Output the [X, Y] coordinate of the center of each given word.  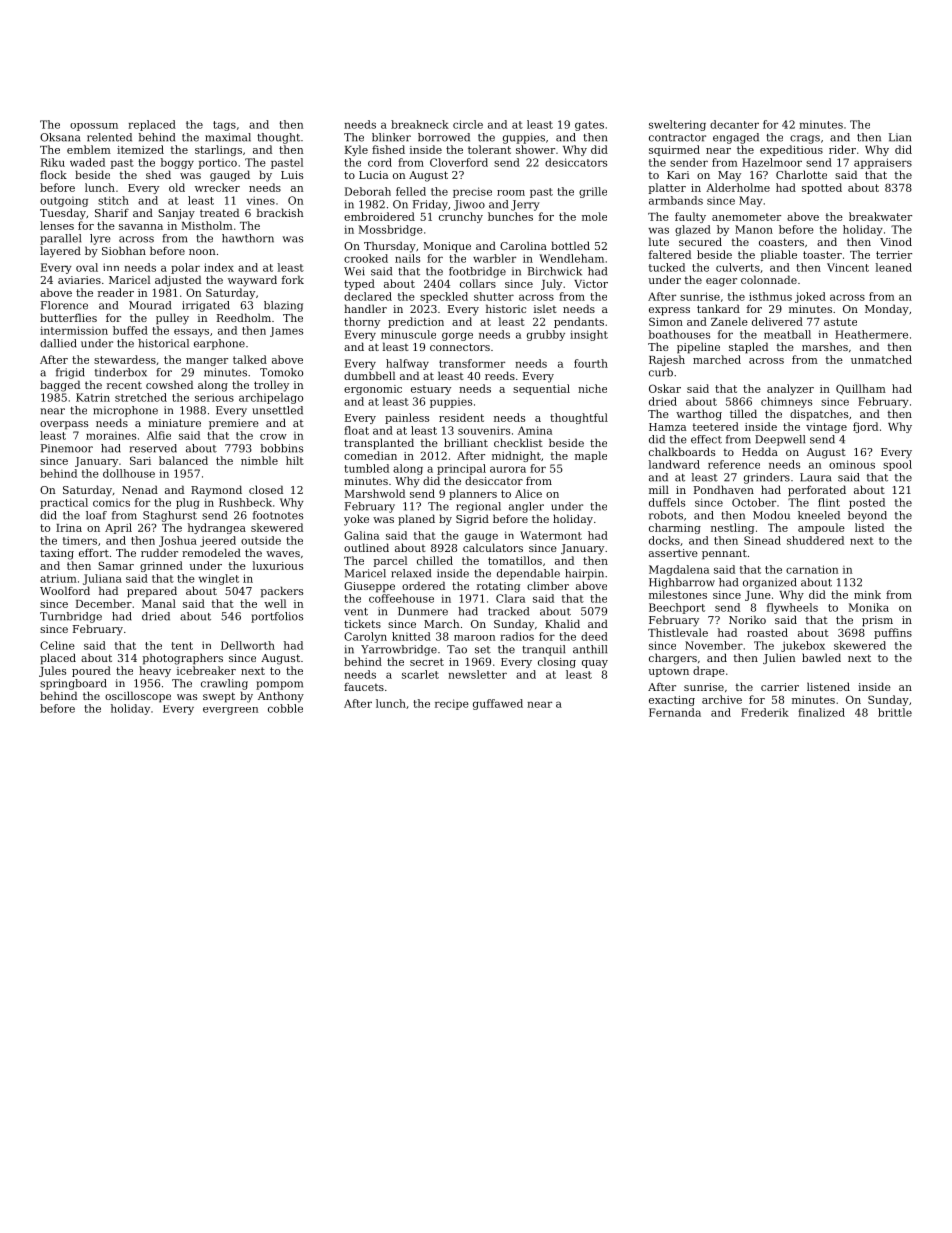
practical [64, 503]
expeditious [791, 150]
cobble [285, 708]
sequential [541, 389]
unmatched [881, 359]
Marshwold [375, 493]
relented [109, 137]
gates [589, 126]
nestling [732, 528]
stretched [141, 397]
